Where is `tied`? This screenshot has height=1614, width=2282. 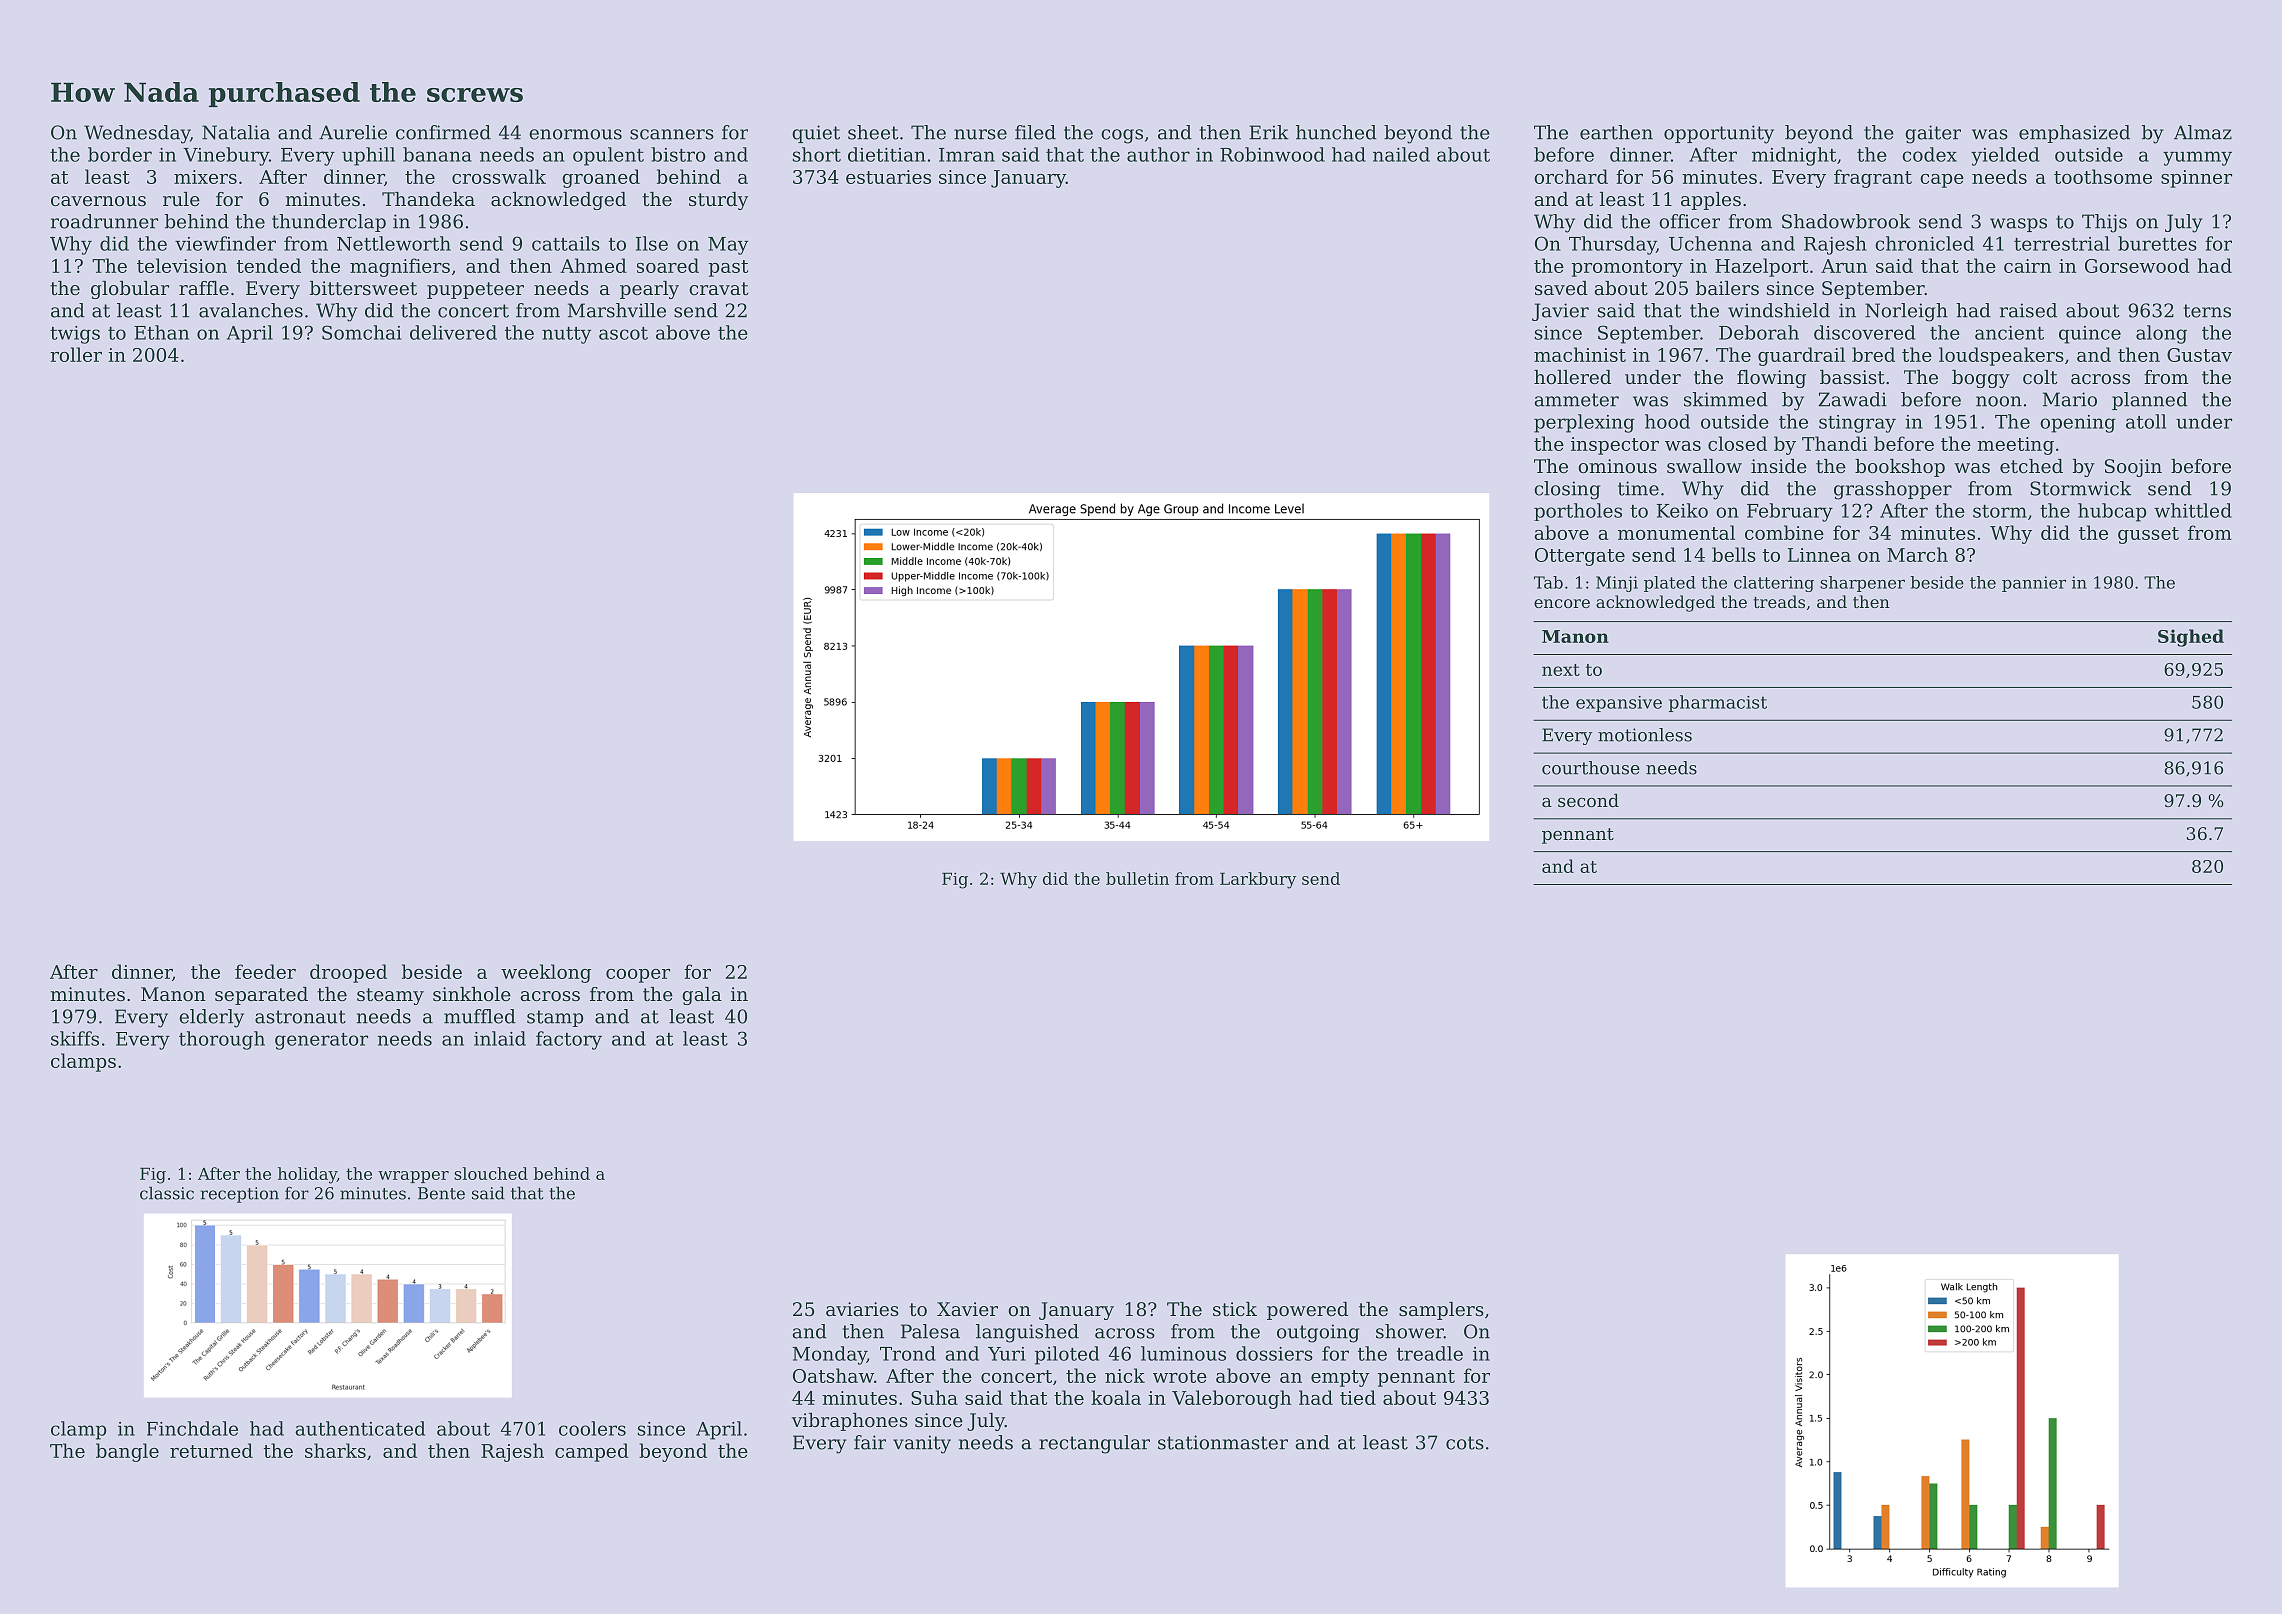
tied is located at coordinates (1358, 1397).
